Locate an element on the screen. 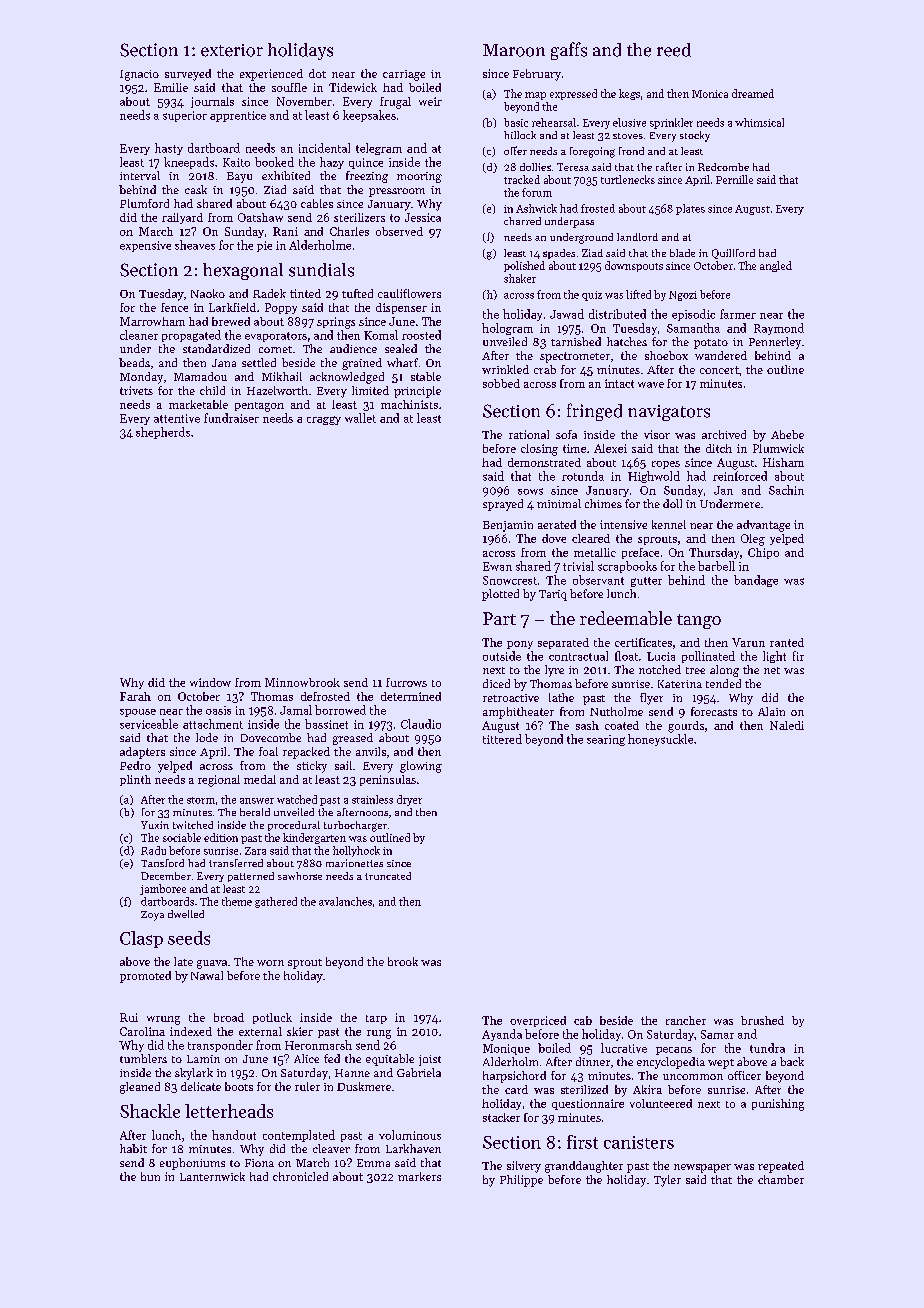 This screenshot has width=924, height=1308. Shackle is located at coordinates (150, 1111).
